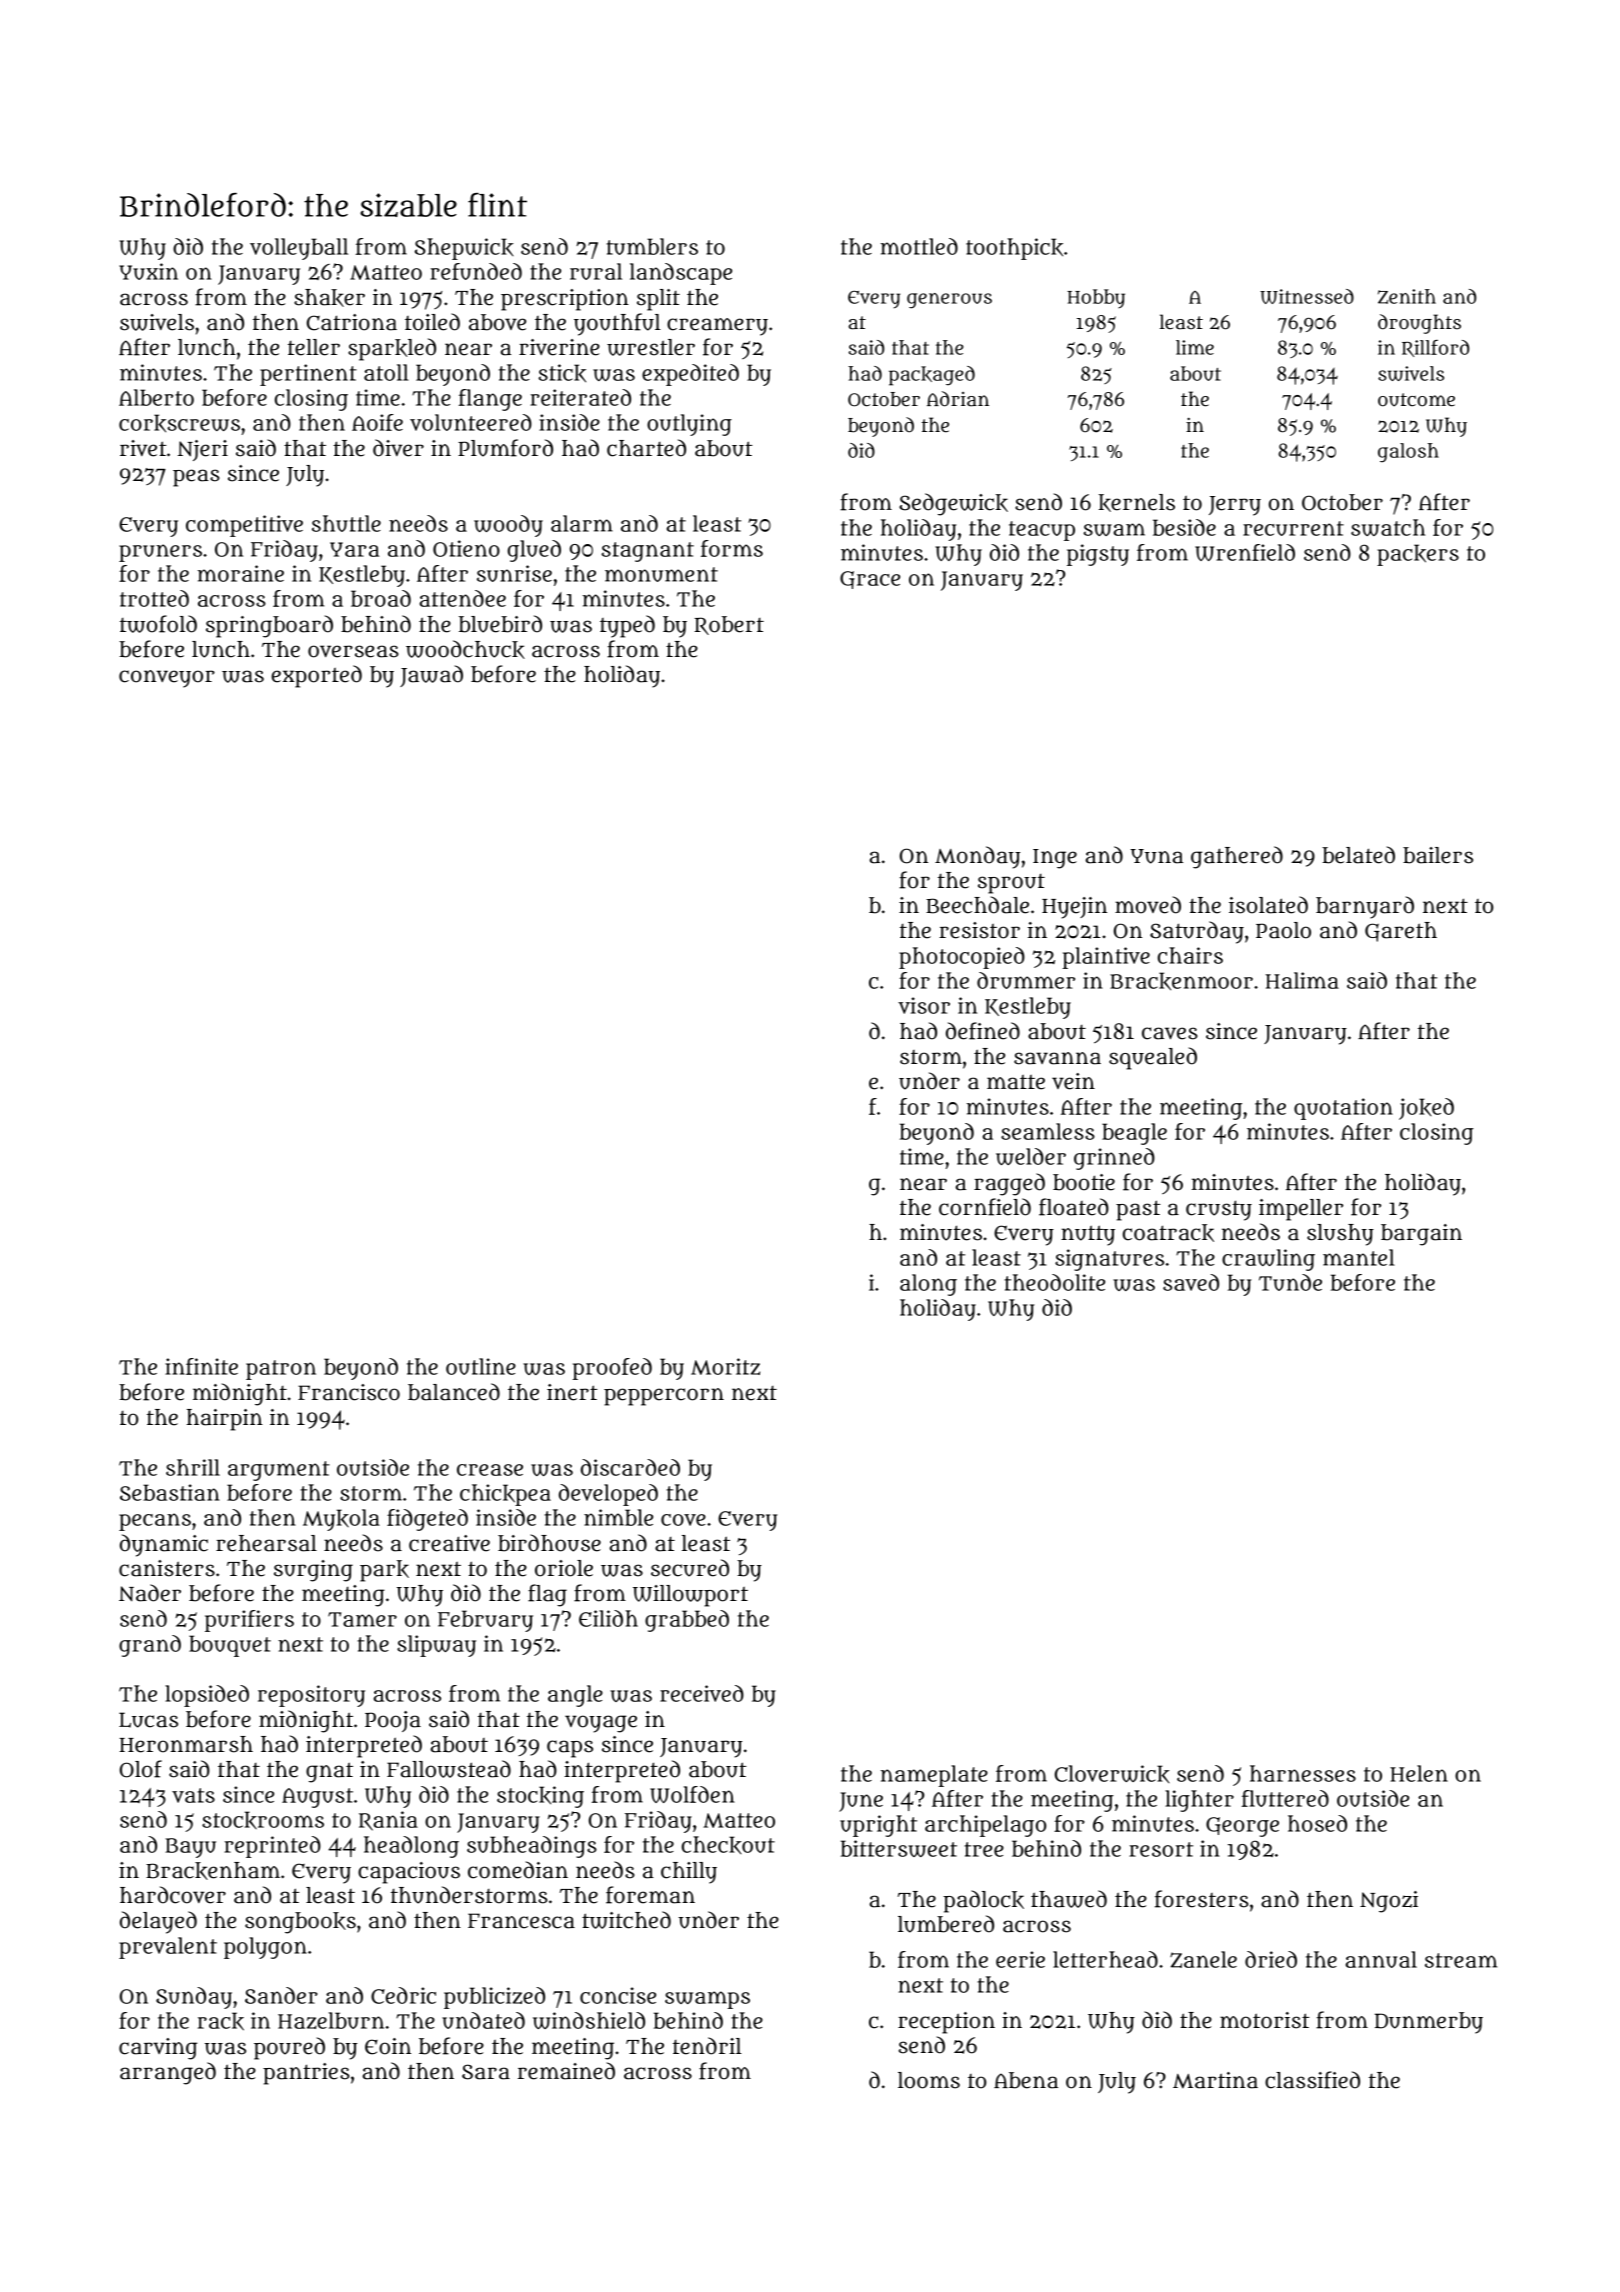 The width and height of the image is (1620, 2292). Describe the element at coordinates (977, 857) in the image. I see `Monday` at that location.
